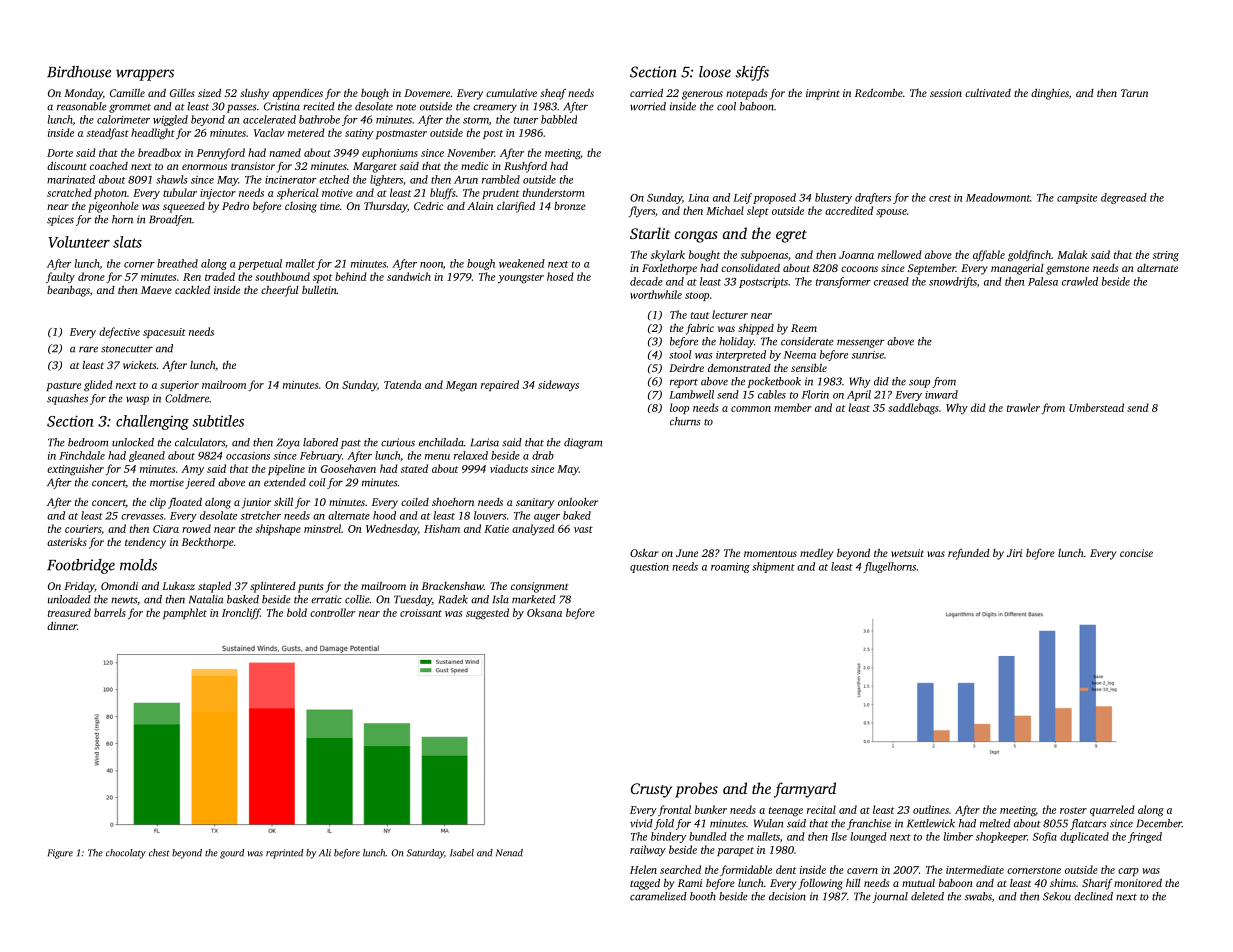  I want to click on dinghies, so click(1050, 94).
